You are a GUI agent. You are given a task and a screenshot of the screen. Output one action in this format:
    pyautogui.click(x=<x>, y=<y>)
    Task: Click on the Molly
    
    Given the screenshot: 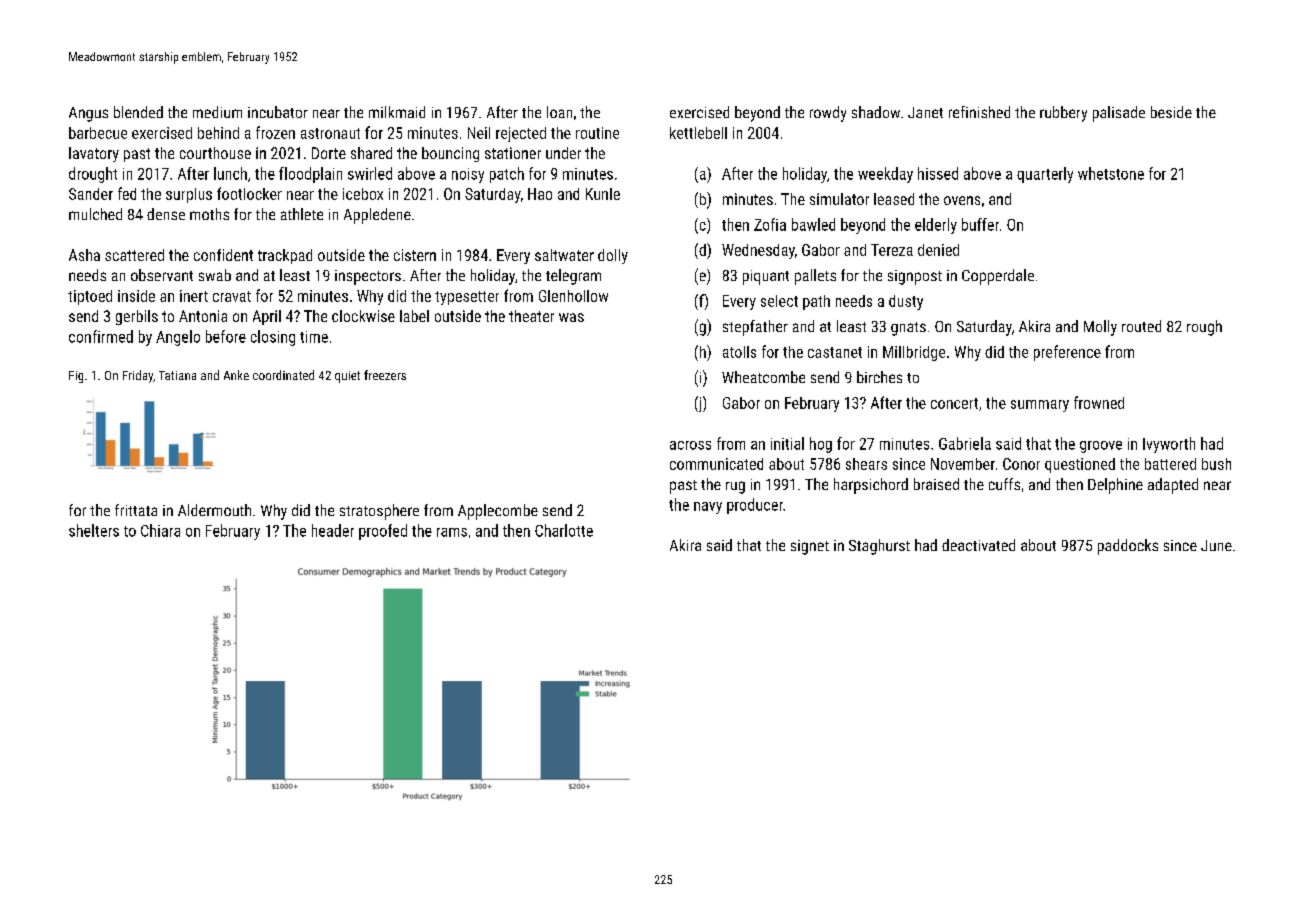 What is the action you would take?
    pyautogui.click(x=1100, y=328)
